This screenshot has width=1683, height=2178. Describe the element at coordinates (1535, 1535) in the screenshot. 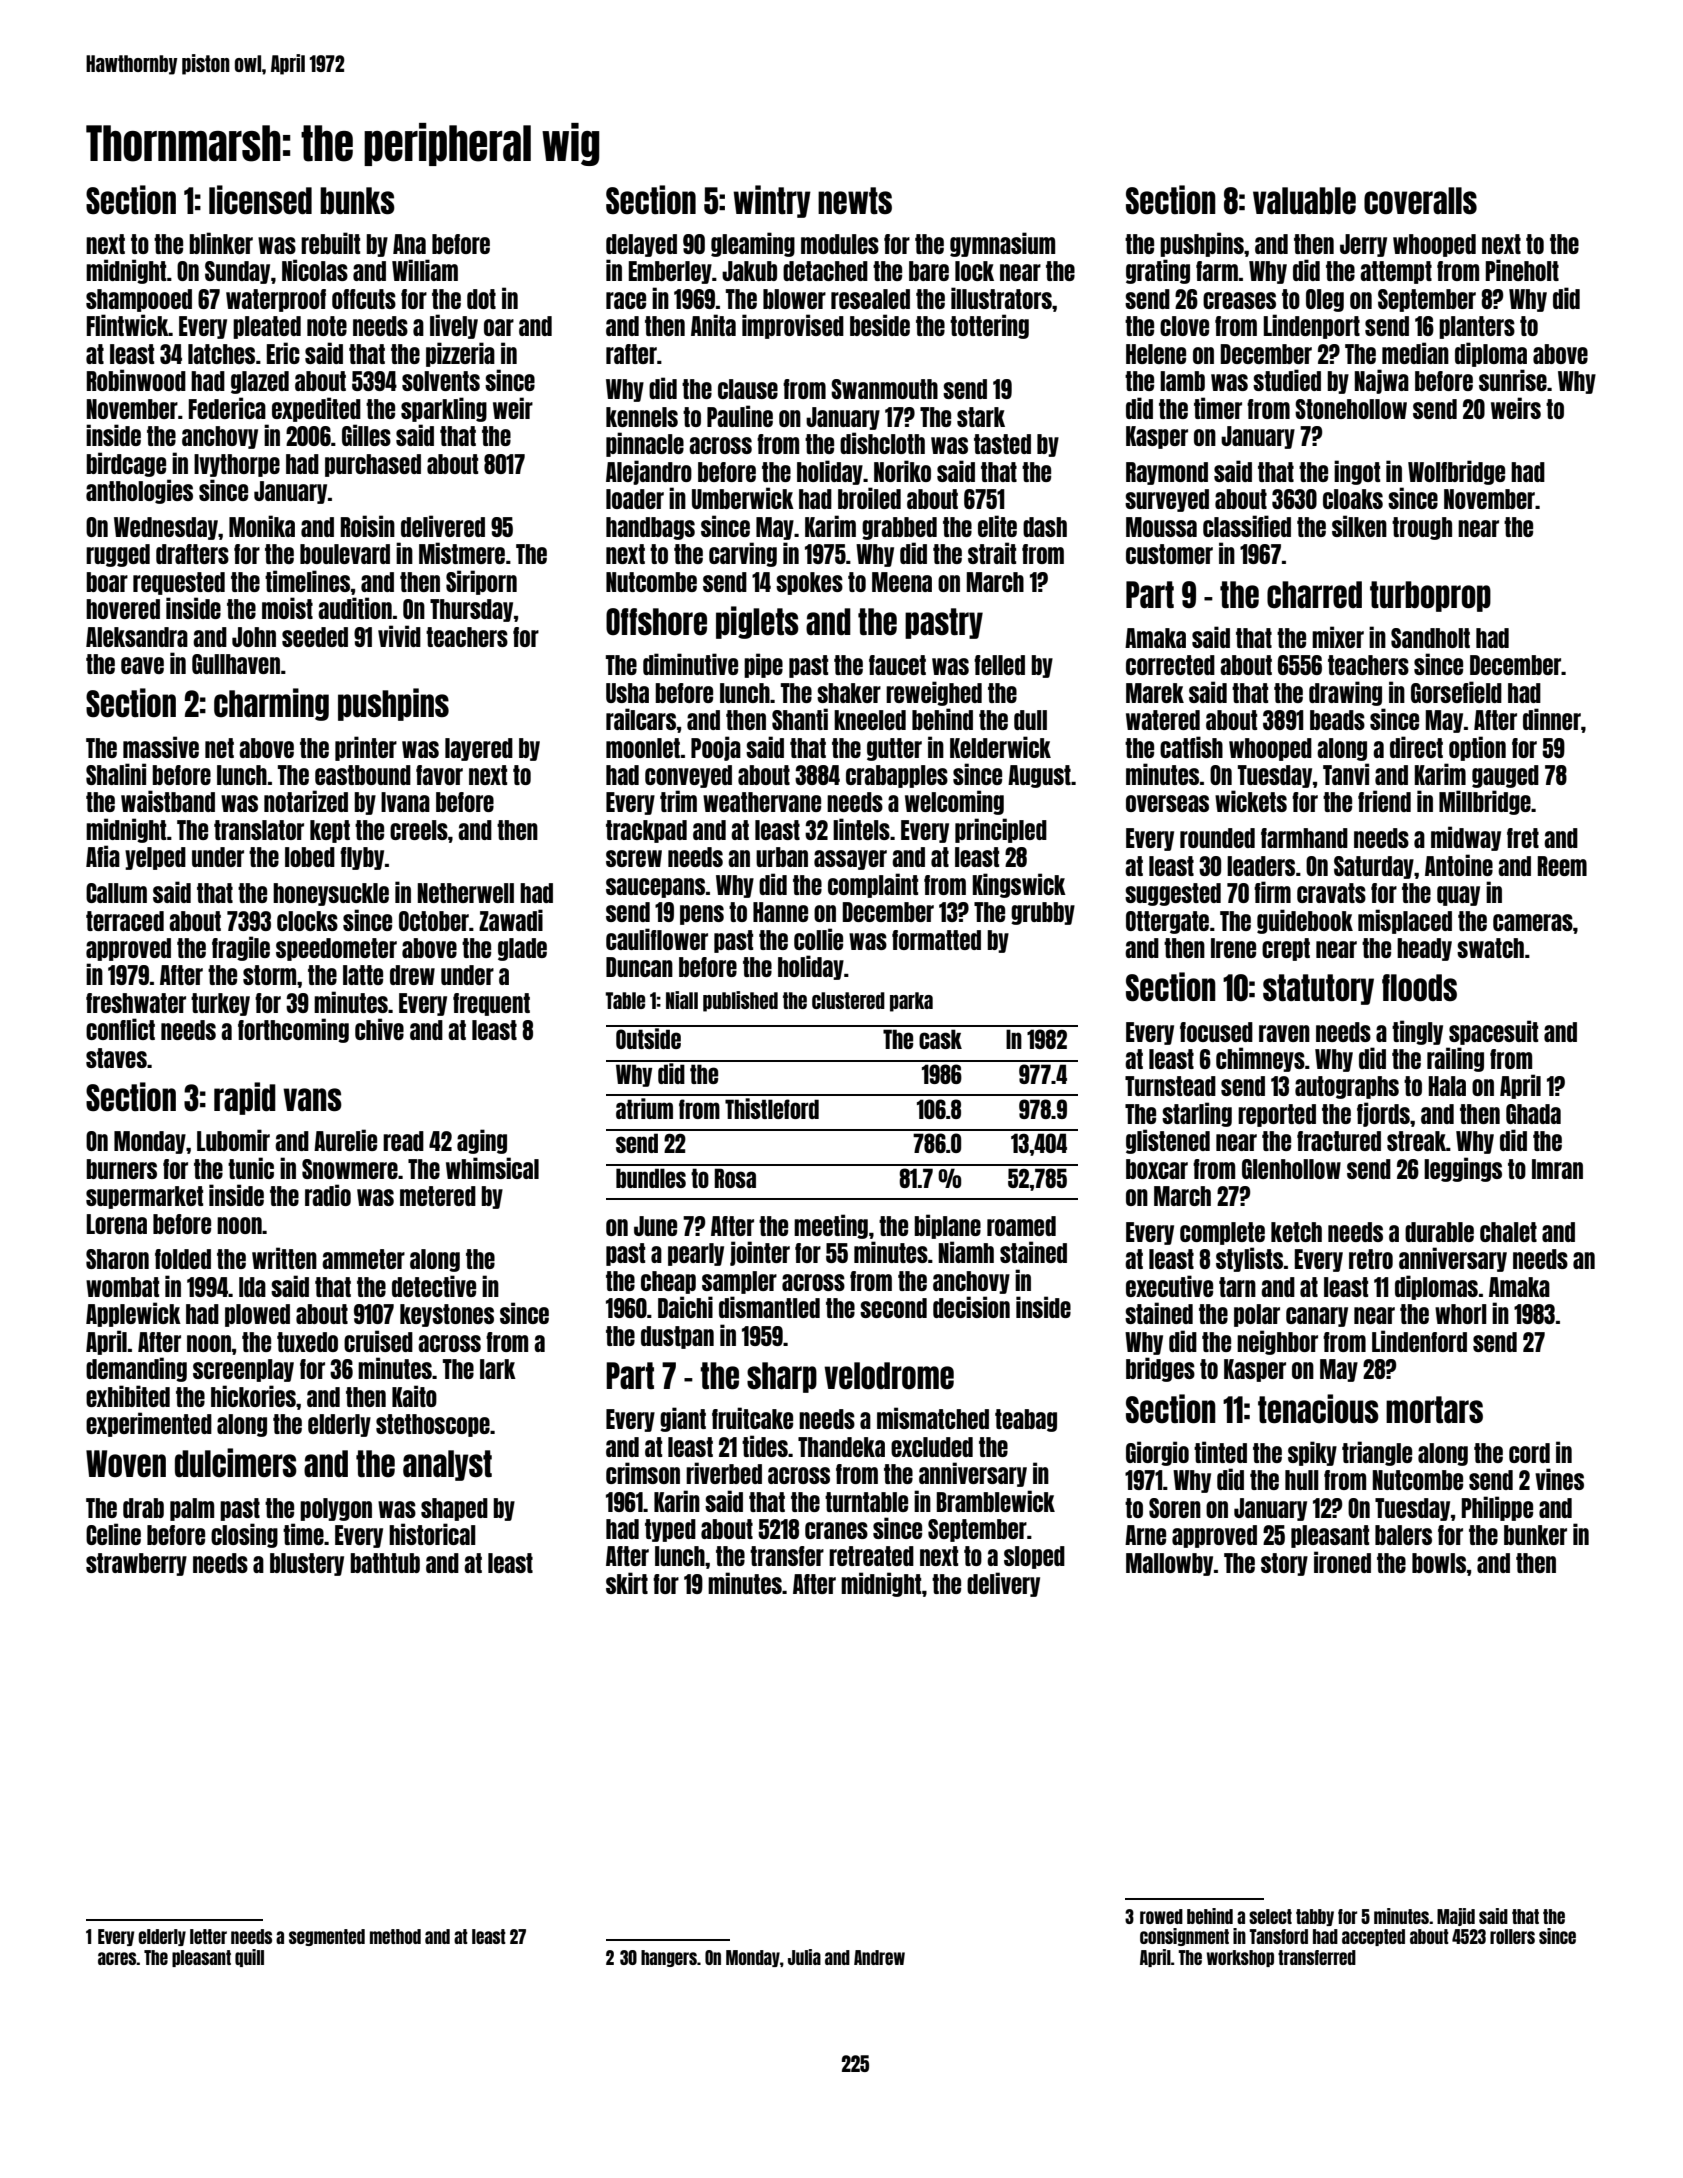

I see `bunker` at that location.
